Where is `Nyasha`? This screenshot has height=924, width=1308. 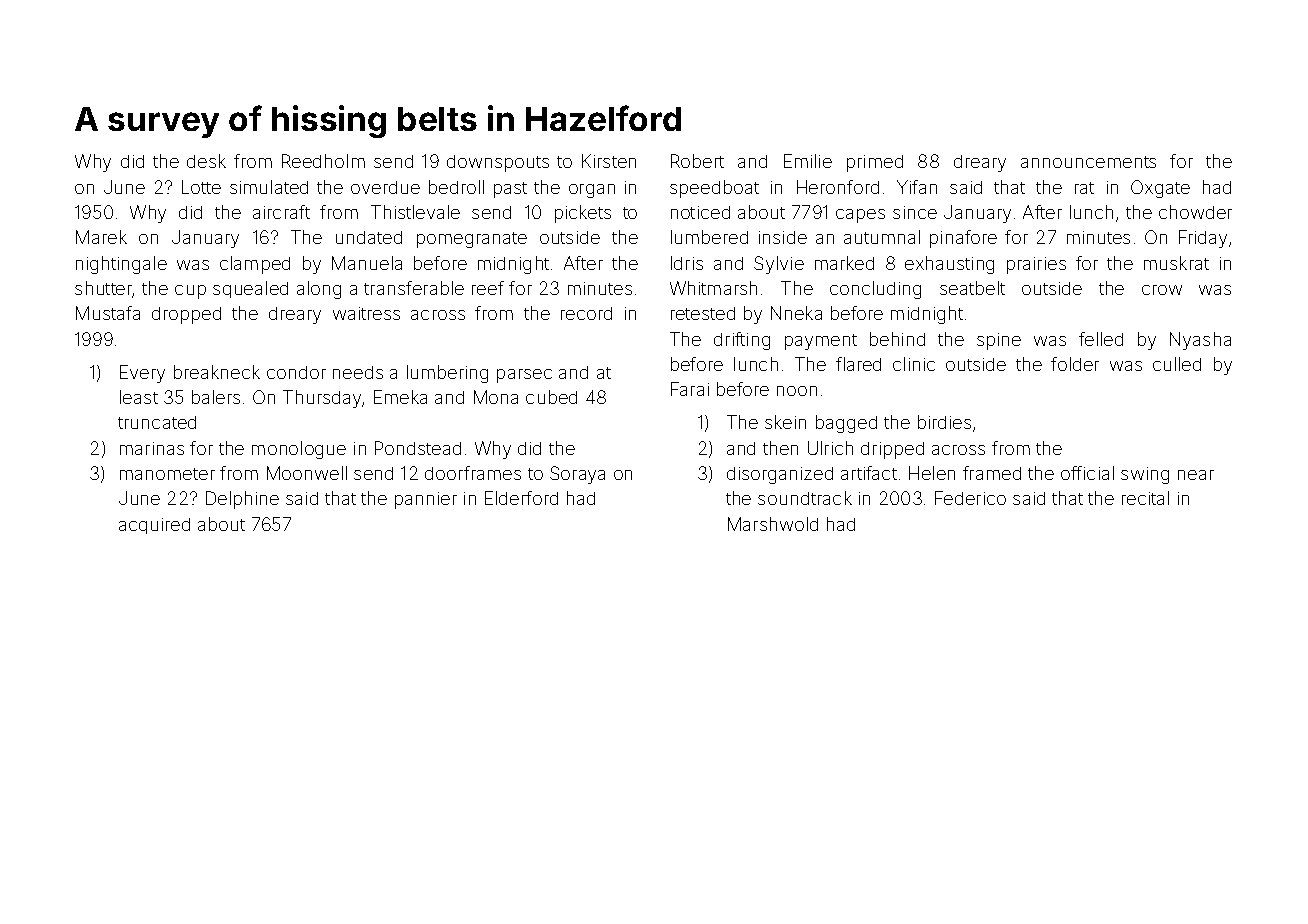 Nyasha is located at coordinates (1200, 341).
